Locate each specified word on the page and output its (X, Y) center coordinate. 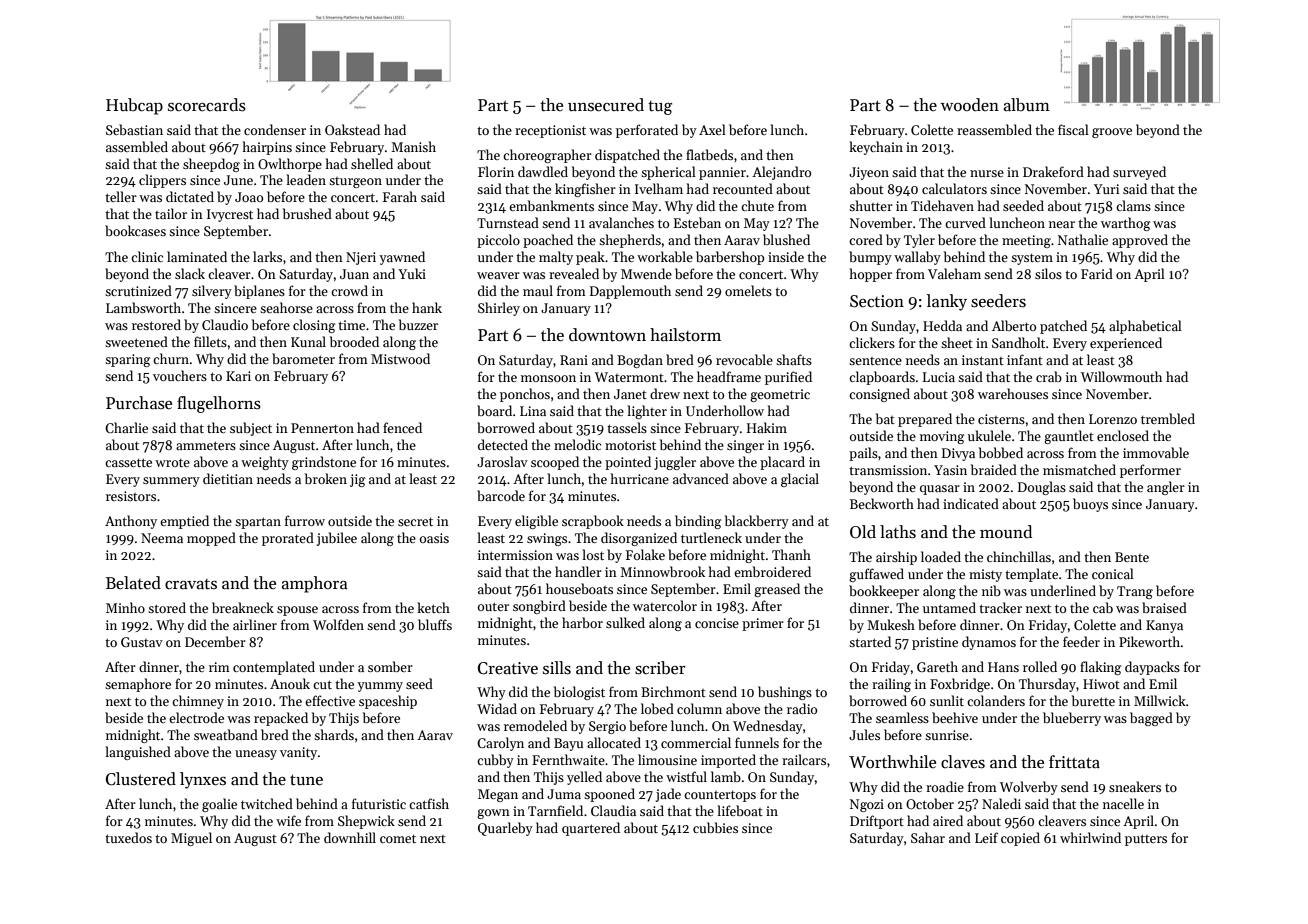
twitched (267, 803)
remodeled (535, 725)
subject (251, 429)
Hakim (767, 427)
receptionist (550, 131)
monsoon (548, 378)
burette (1093, 700)
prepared (925, 420)
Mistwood (400, 358)
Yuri (1106, 189)
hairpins (267, 148)
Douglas (1042, 488)
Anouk (290, 683)
